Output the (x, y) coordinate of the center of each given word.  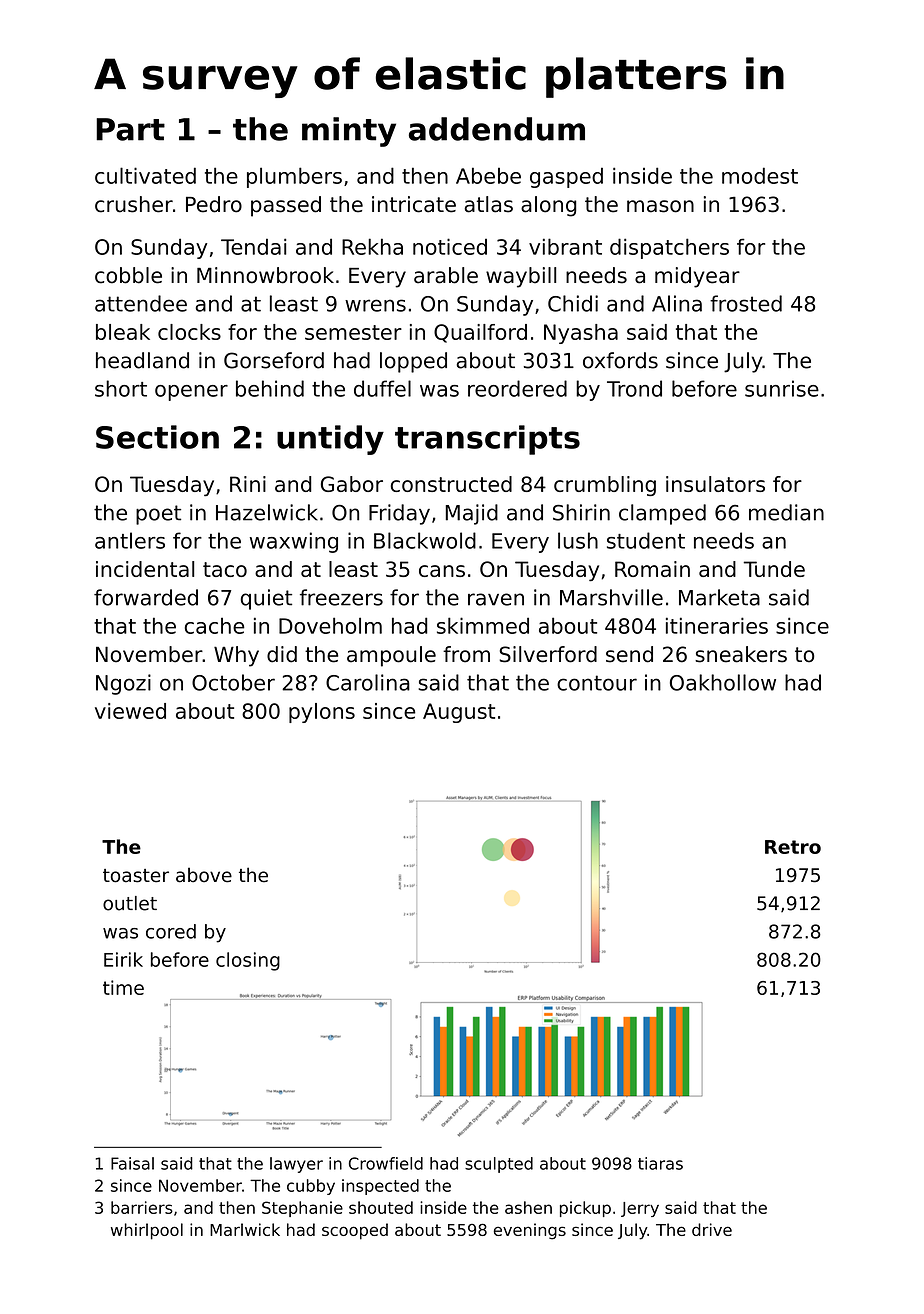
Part (130, 129)
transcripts (487, 440)
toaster (136, 876)
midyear (697, 277)
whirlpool (147, 1231)
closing (248, 961)
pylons (322, 713)
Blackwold (425, 540)
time (123, 987)
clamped (662, 514)
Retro (793, 847)
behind (270, 388)
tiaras (660, 1163)
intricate (414, 204)
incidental (145, 569)
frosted (746, 303)
